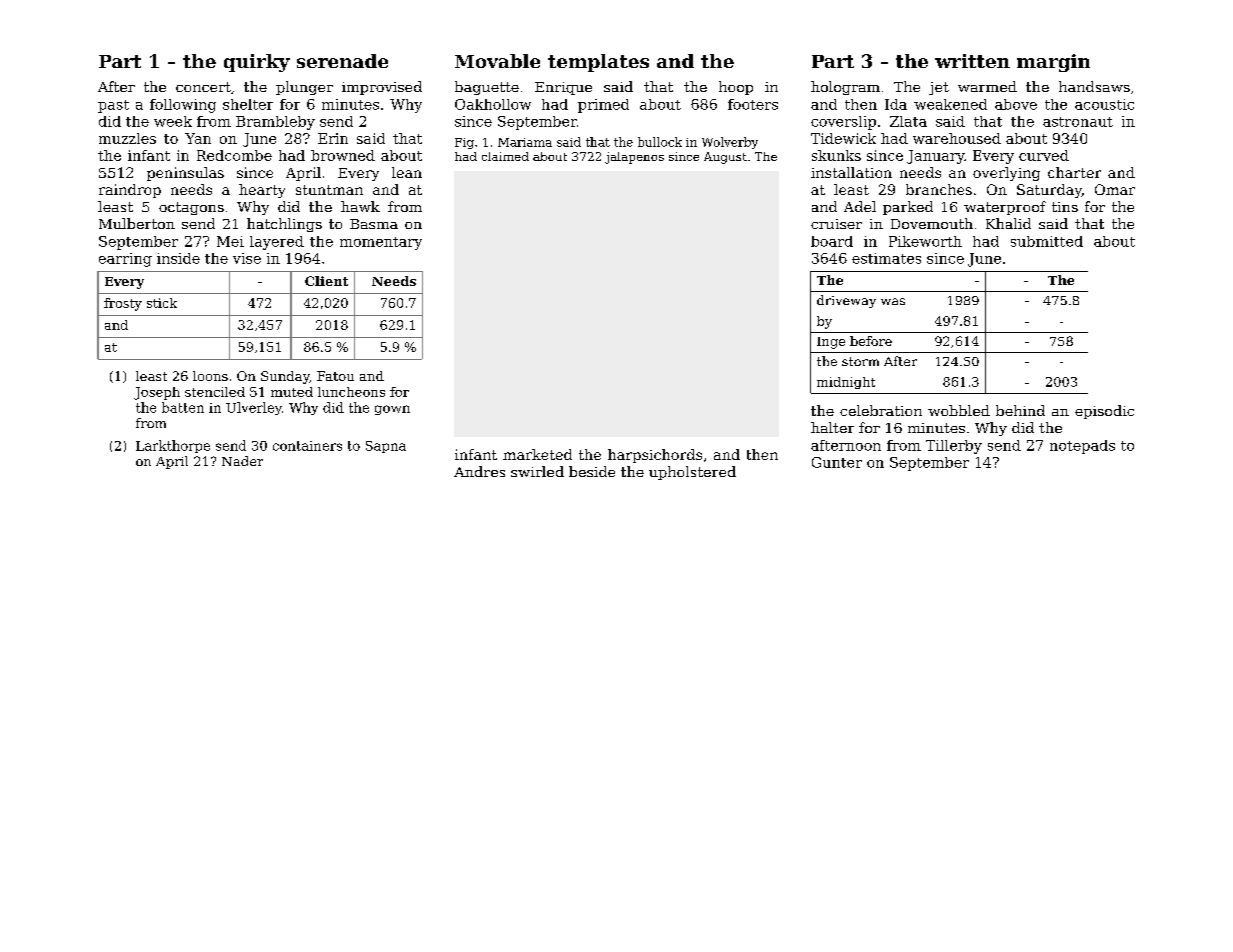 The height and width of the page is (952, 1233). Describe the element at coordinates (173, 446) in the page. I see `Larkthorpe` at that location.
